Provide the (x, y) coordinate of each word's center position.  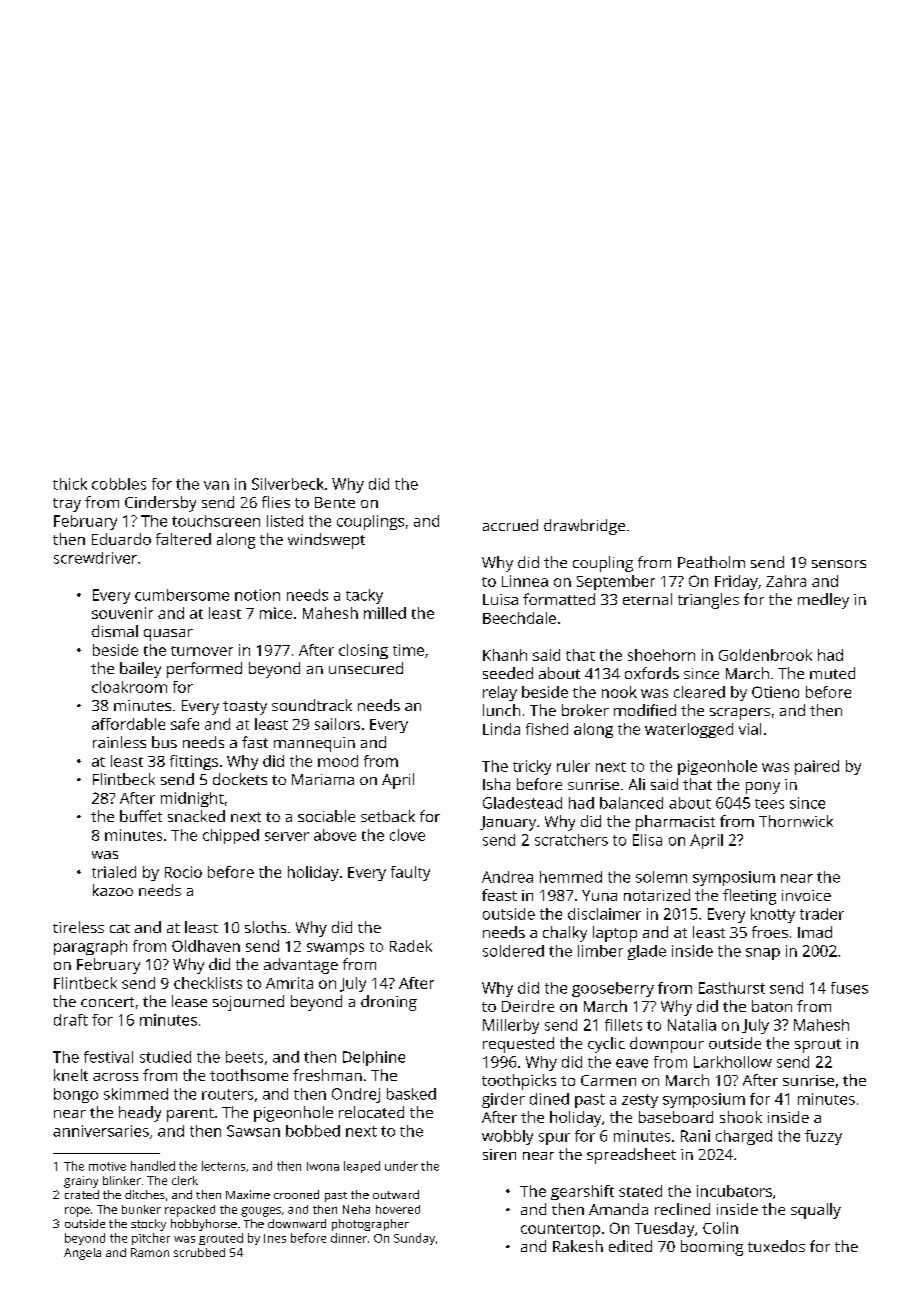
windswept (326, 541)
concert (107, 1002)
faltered (183, 539)
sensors (839, 564)
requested (518, 1045)
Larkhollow (733, 1062)
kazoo (113, 890)
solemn (661, 877)
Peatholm (711, 562)
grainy (81, 1182)
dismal (115, 631)
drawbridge (584, 527)
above (335, 835)
